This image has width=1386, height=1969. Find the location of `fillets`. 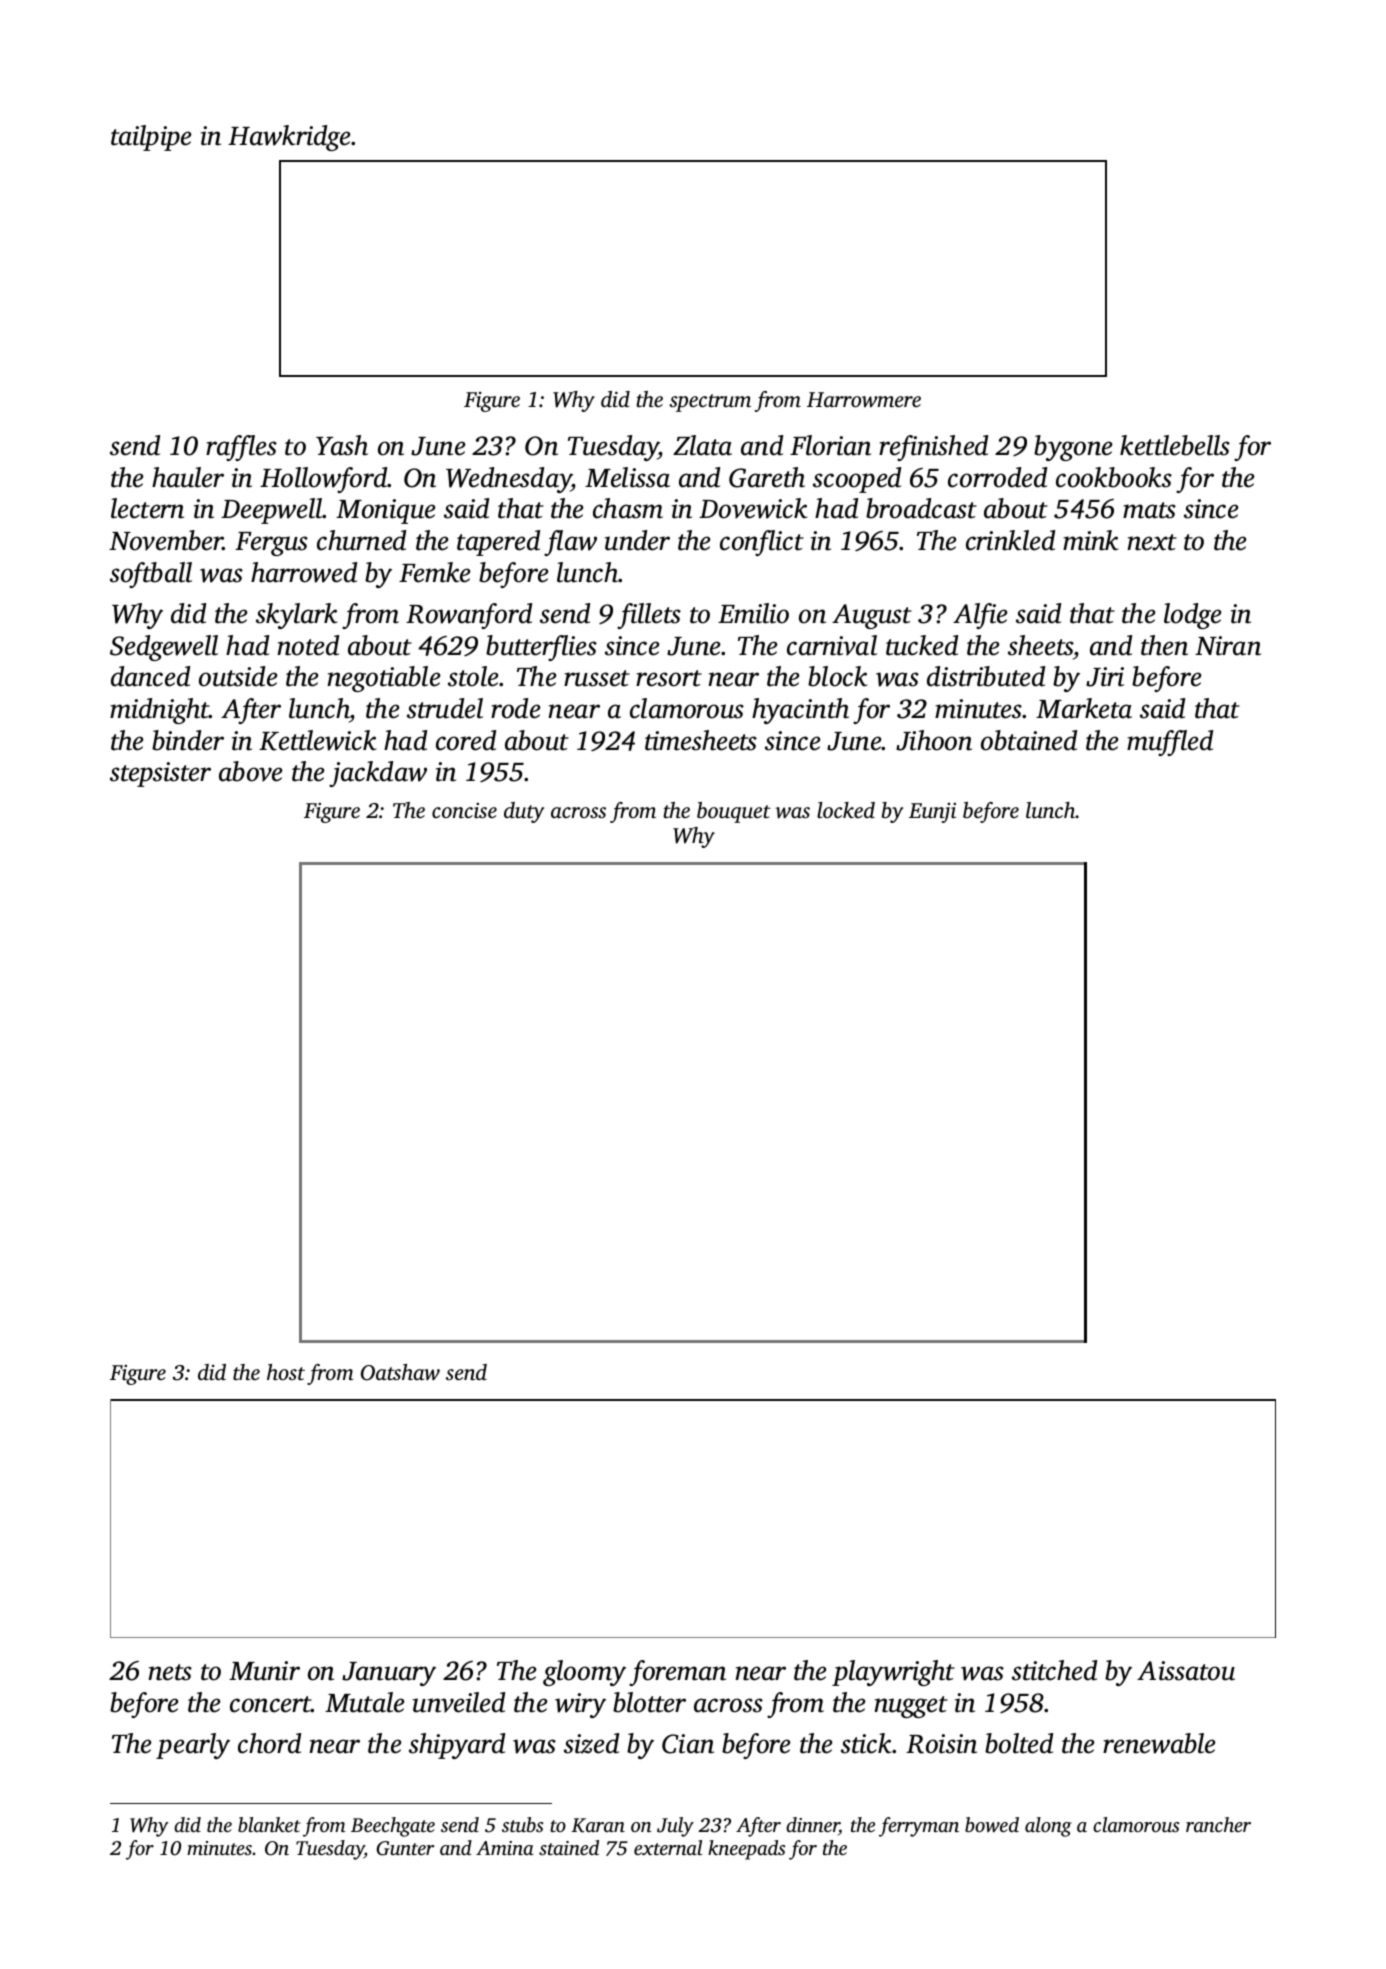

fillets is located at coordinates (649, 616).
